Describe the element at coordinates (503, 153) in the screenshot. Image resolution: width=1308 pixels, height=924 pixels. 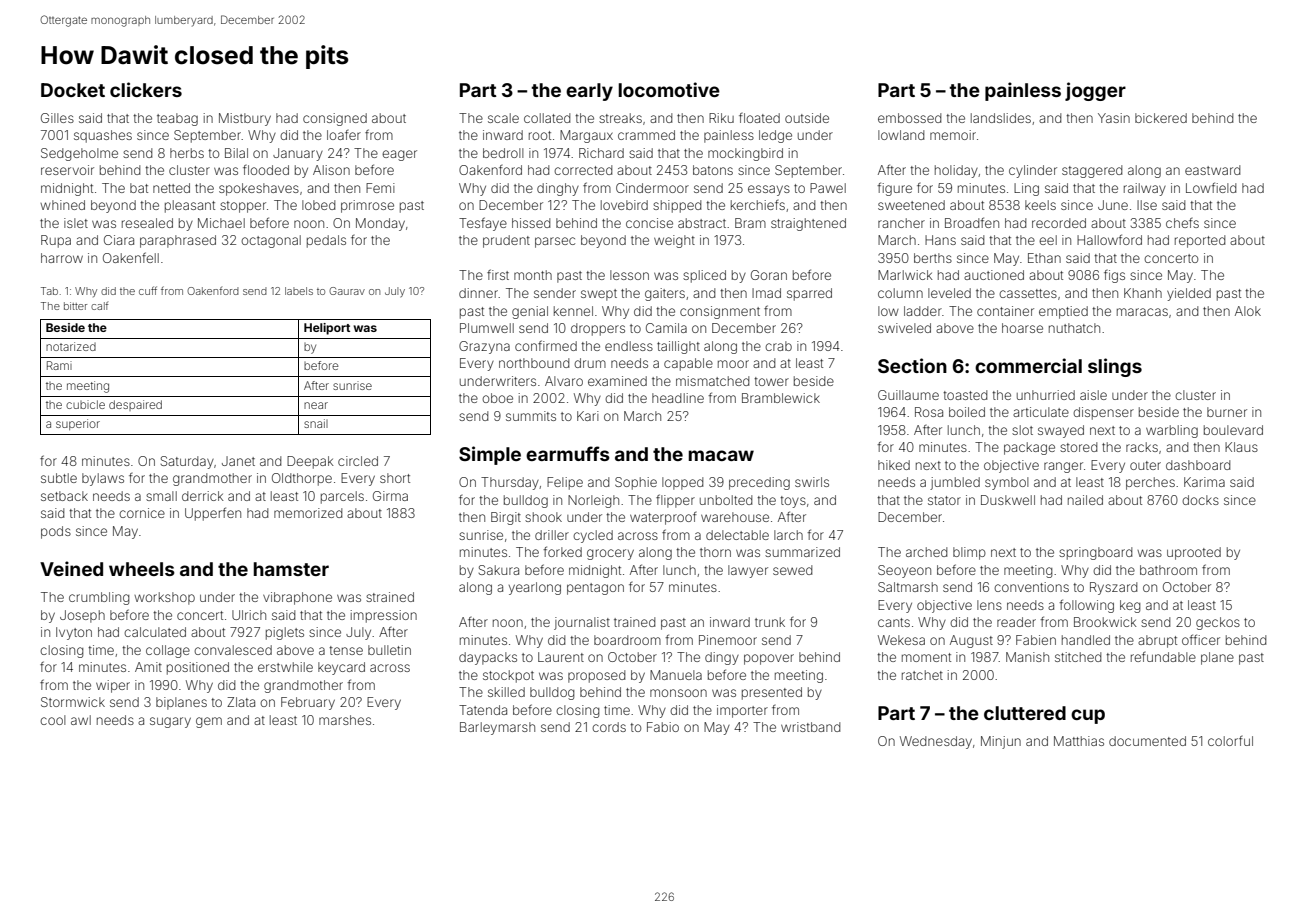
I see `bedroll` at that location.
